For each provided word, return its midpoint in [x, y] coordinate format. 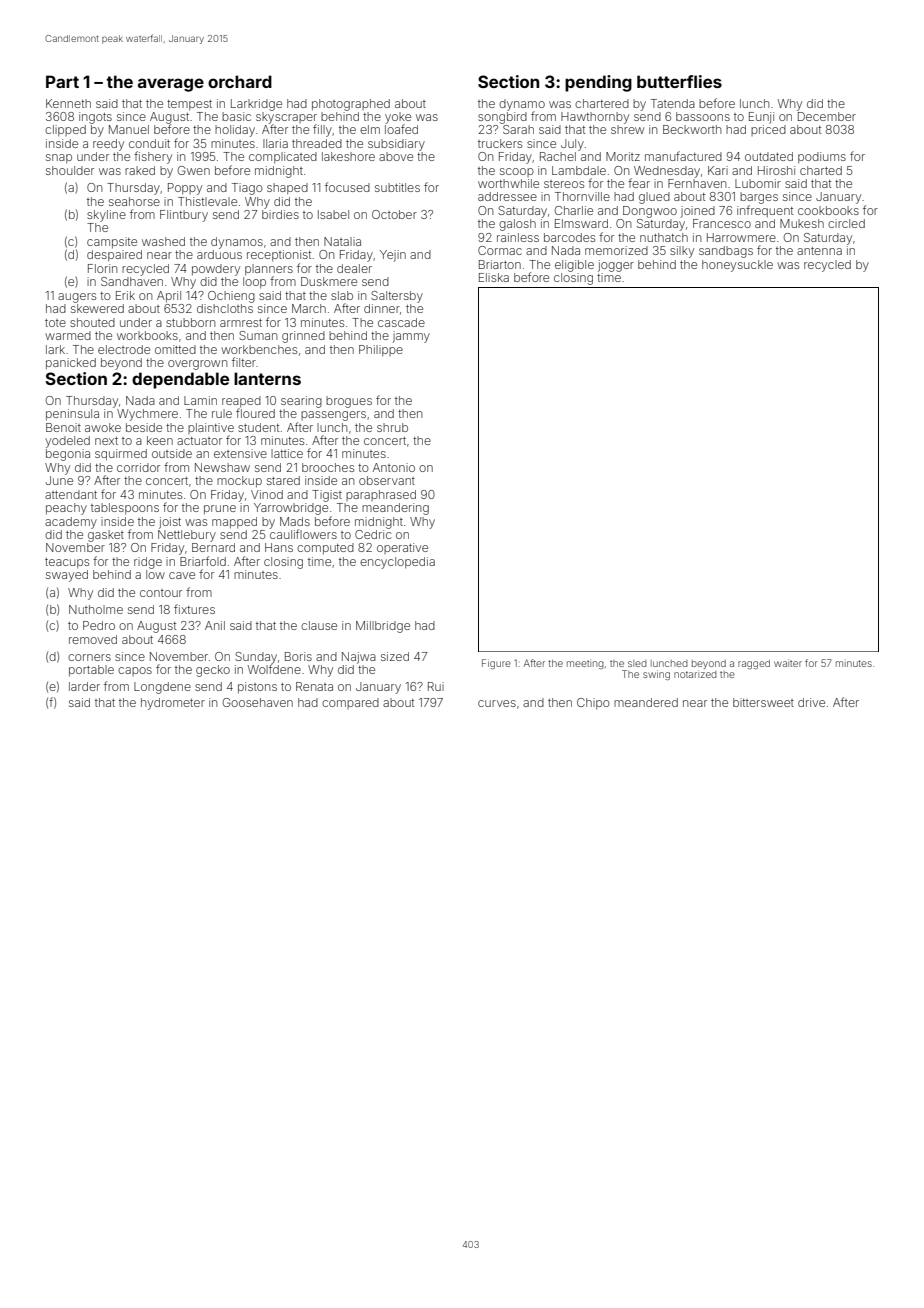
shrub [392, 427]
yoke [398, 118]
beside [144, 427]
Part [62, 81]
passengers [333, 416]
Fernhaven [697, 183]
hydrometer [173, 704]
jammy [411, 337]
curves [497, 703]
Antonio [394, 467]
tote [55, 323]
